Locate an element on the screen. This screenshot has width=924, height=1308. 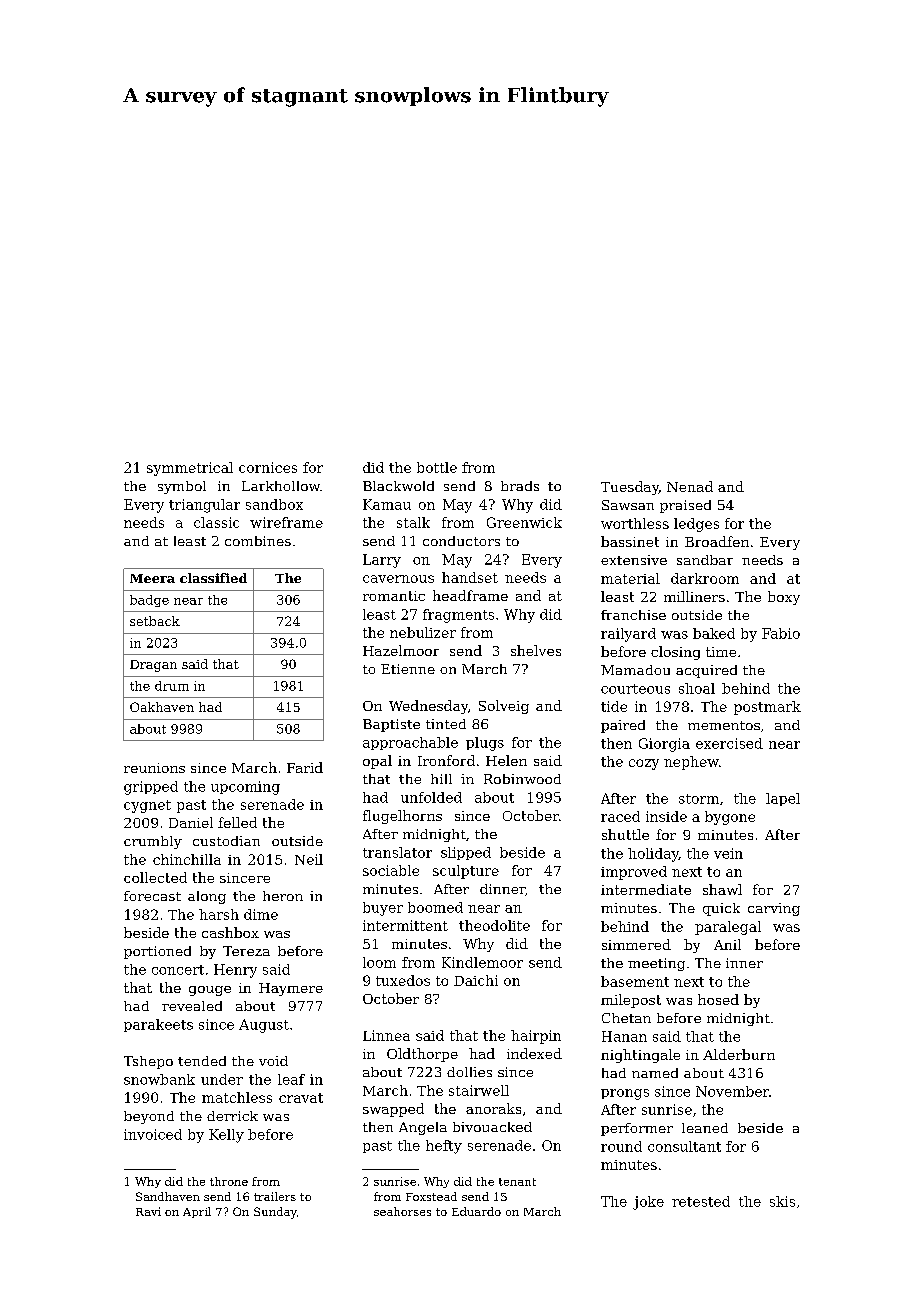
postmark is located at coordinates (767, 708).
